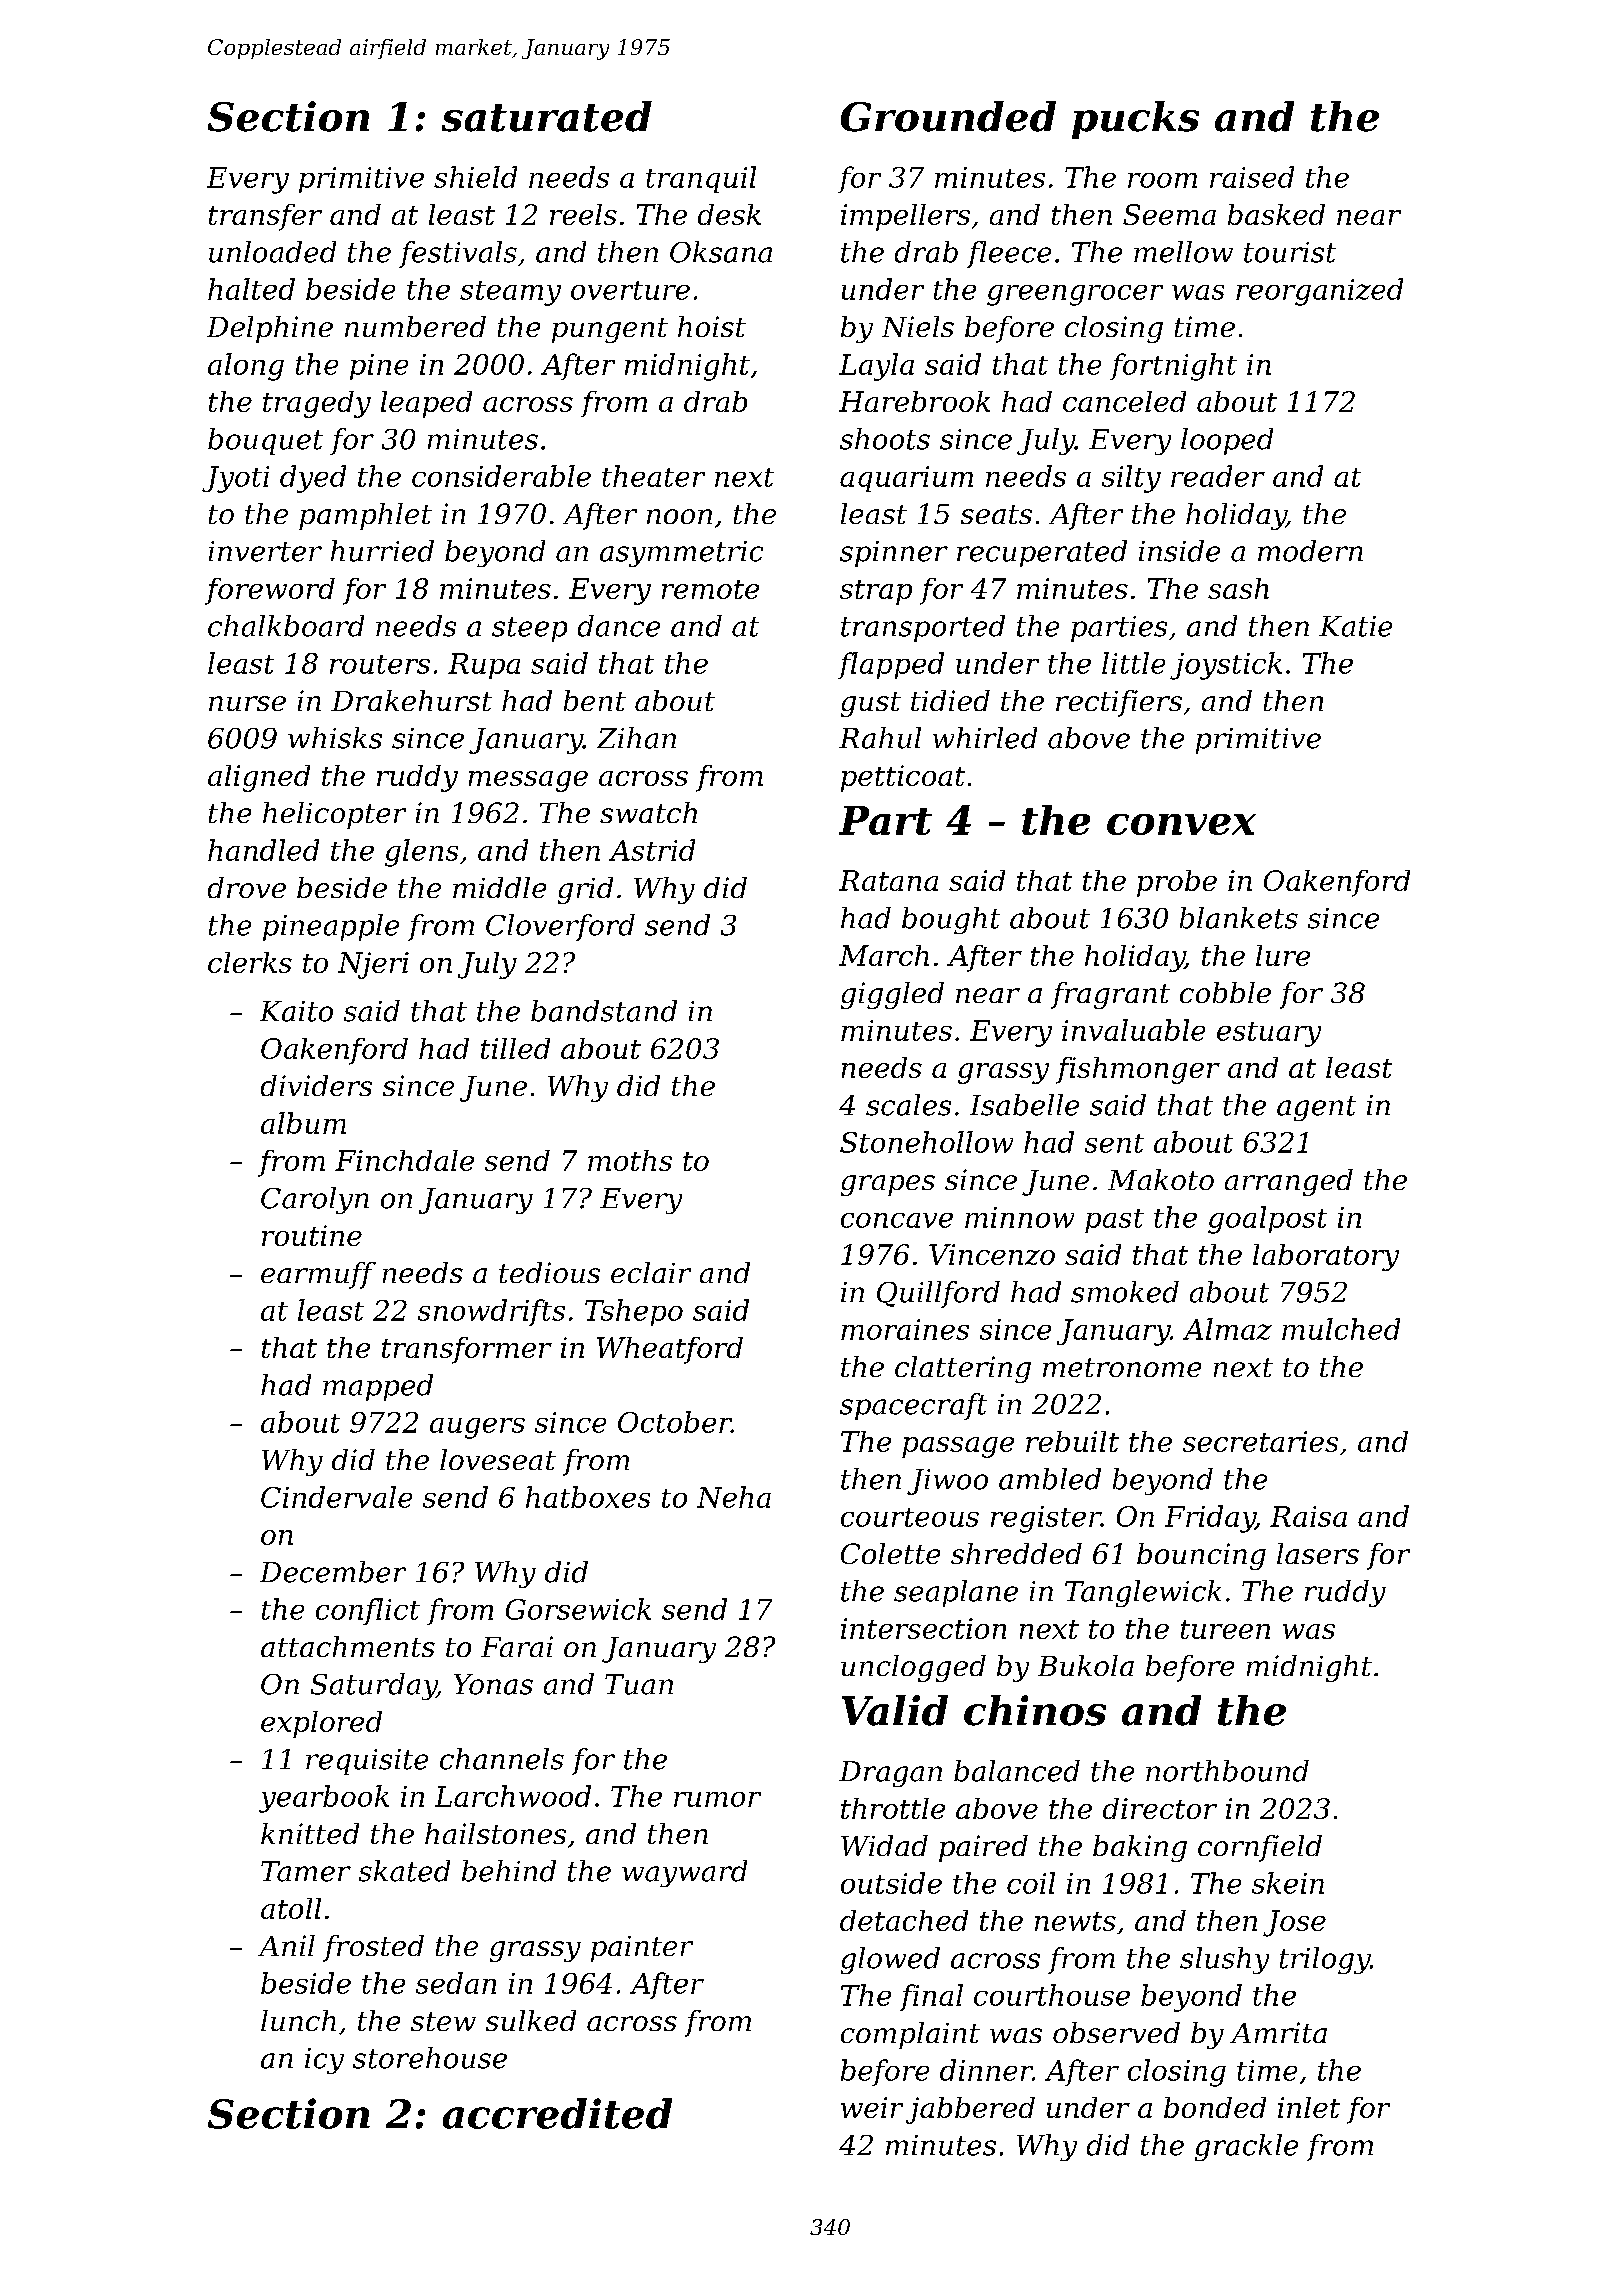 The image size is (1620, 2292). Describe the element at coordinates (888, 1185) in the image. I see `grapes` at that location.
